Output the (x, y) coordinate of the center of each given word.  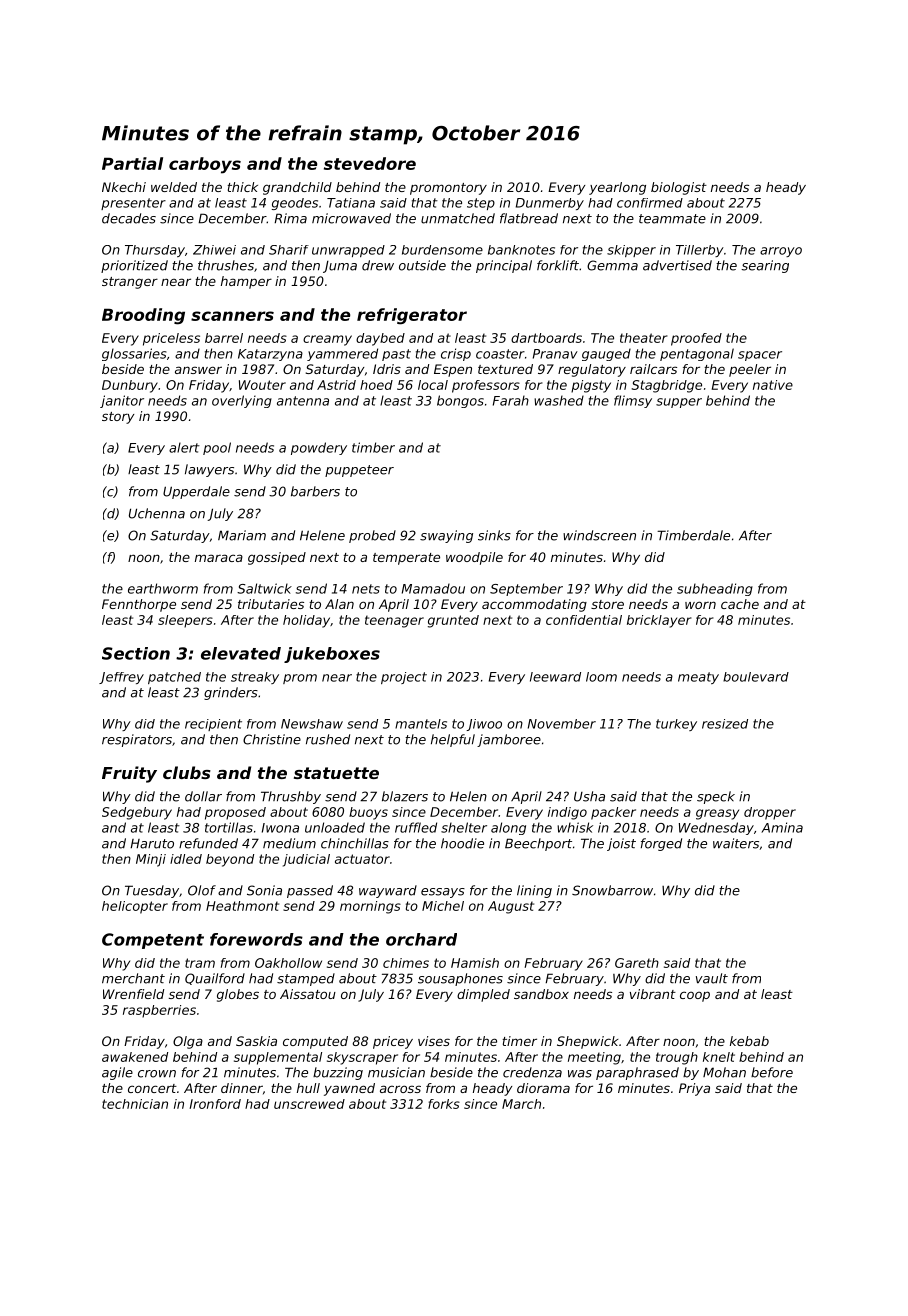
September (526, 589)
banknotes (521, 250)
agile (117, 1073)
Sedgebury (137, 813)
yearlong (617, 188)
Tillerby (700, 251)
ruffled (416, 827)
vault (712, 978)
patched (174, 678)
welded (174, 187)
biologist (679, 188)
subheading (715, 589)
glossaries (134, 354)
